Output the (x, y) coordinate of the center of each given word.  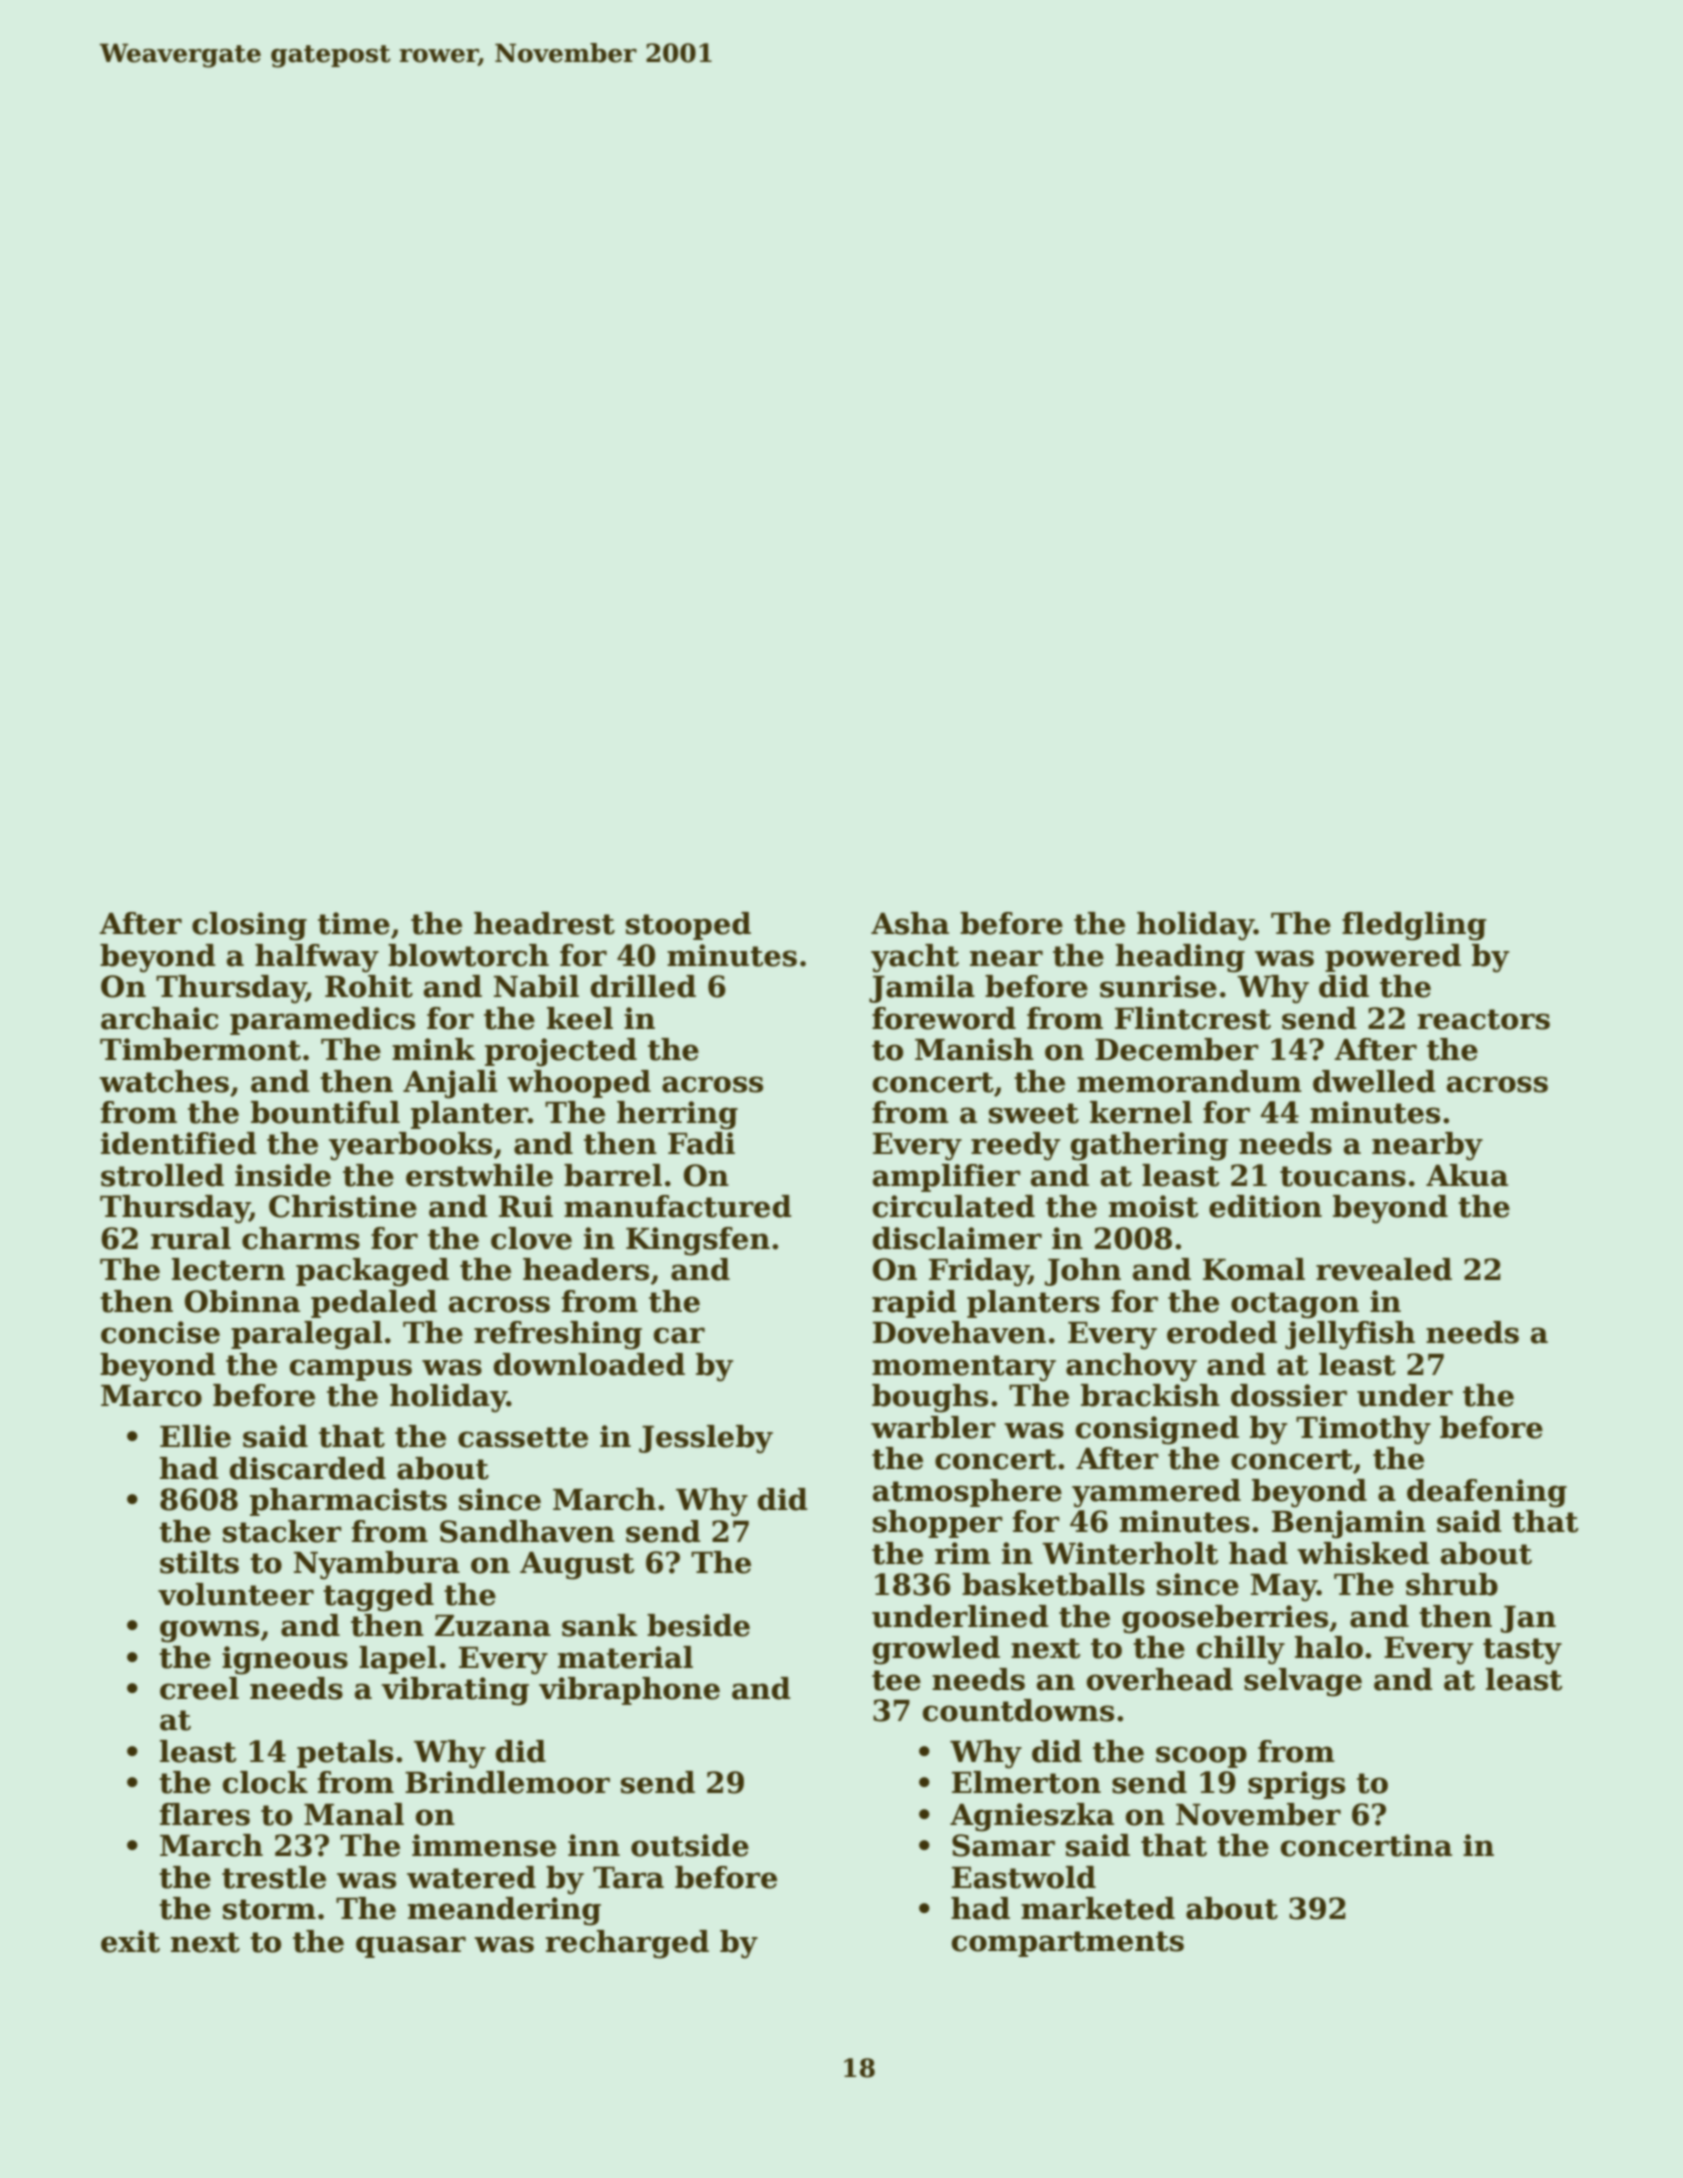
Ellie (195, 1436)
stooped (688, 926)
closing (249, 926)
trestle (274, 1877)
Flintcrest (1193, 1018)
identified (179, 1143)
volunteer (236, 1594)
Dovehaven (959, 1332)
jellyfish (1350, 1335)
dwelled (1374, 1081)
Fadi (701, 1143)
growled (936, 1650)
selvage (1303, 1682)
